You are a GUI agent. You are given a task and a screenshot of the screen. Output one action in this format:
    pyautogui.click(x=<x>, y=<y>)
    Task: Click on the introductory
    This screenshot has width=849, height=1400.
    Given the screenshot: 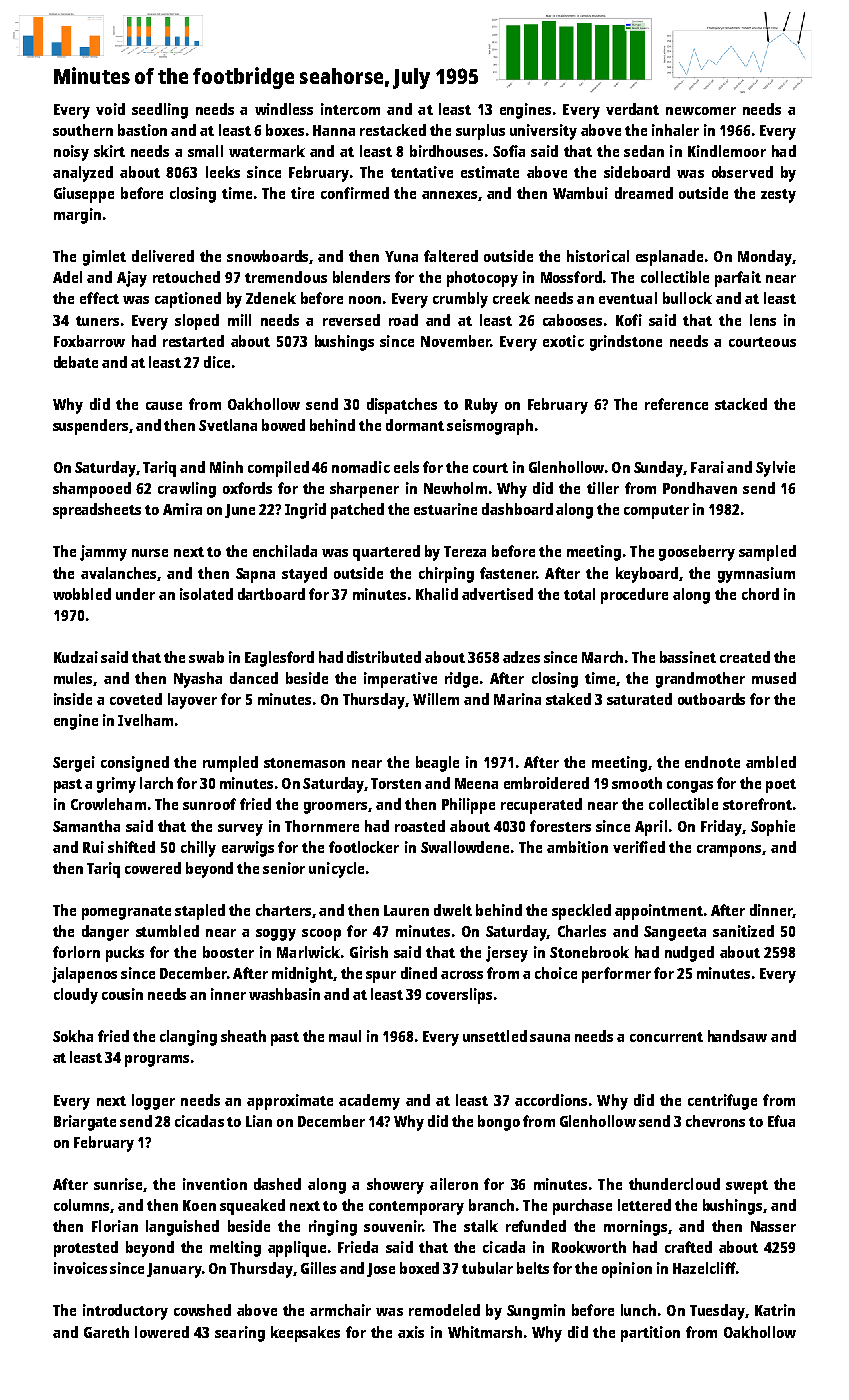 What is the action you would take?
    pyautogui.click(x=125, y=1312)
